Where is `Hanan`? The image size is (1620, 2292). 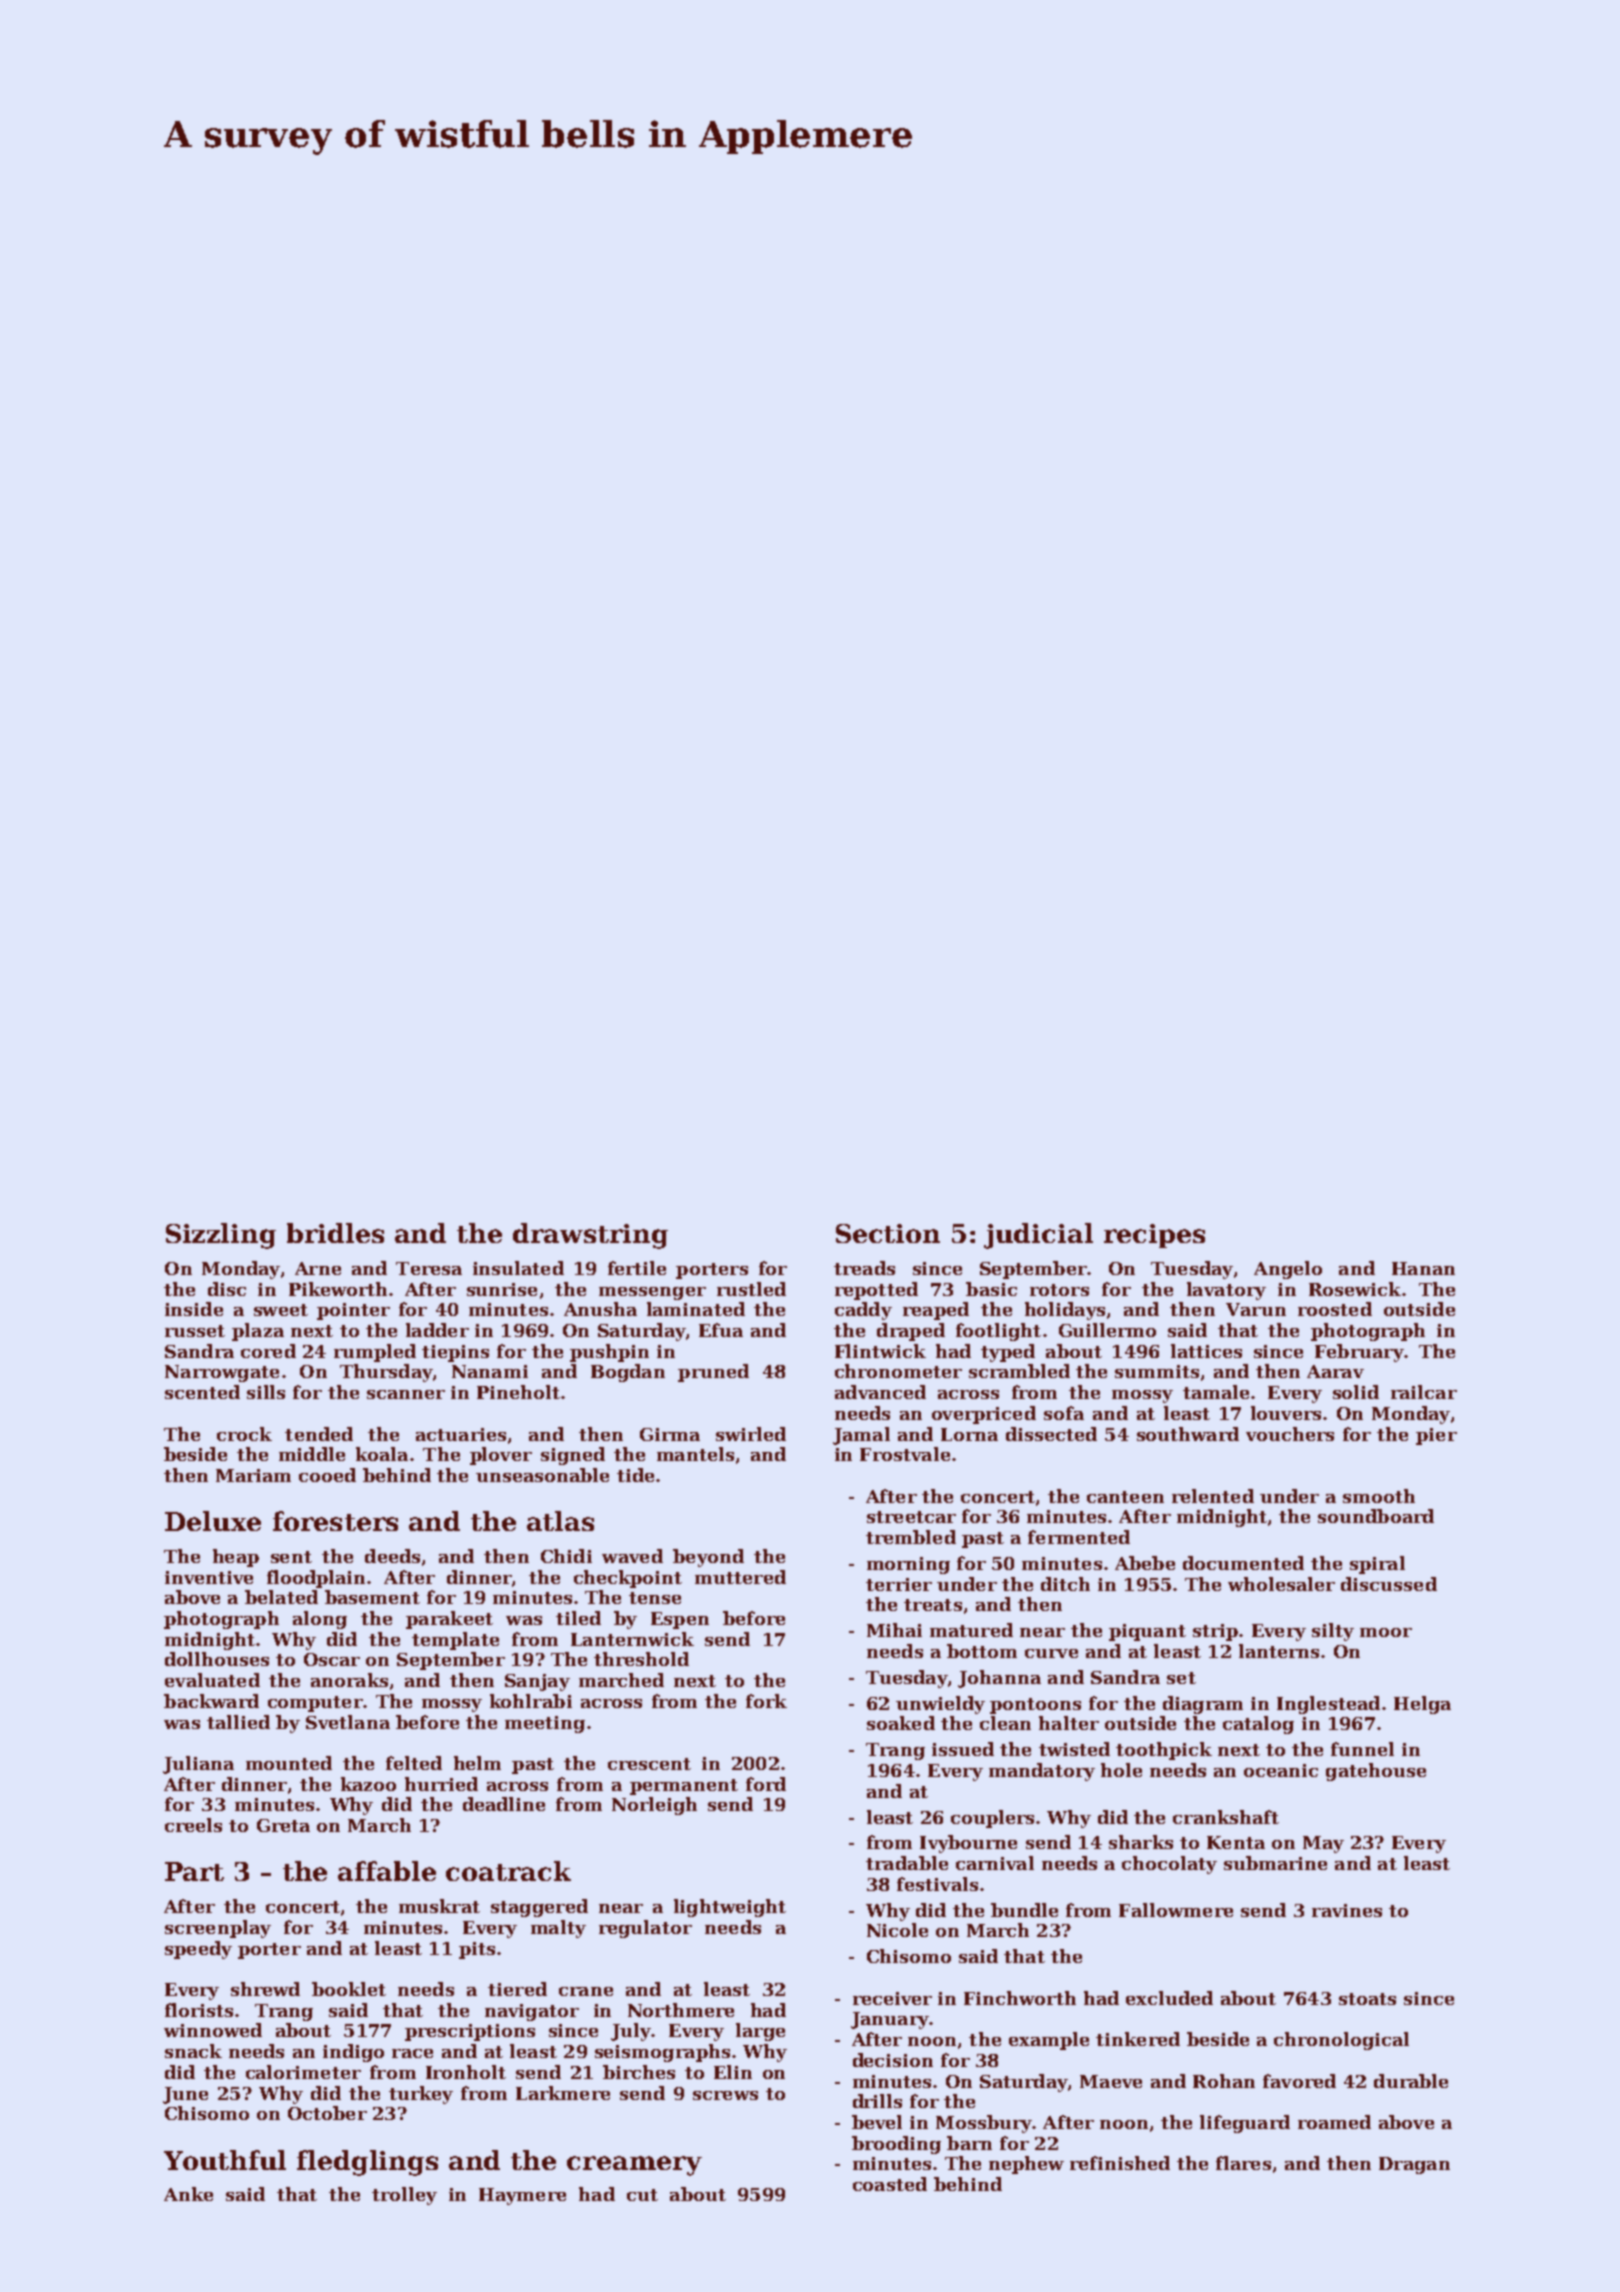
Hanan is located at coordinates (1423, 1268).
